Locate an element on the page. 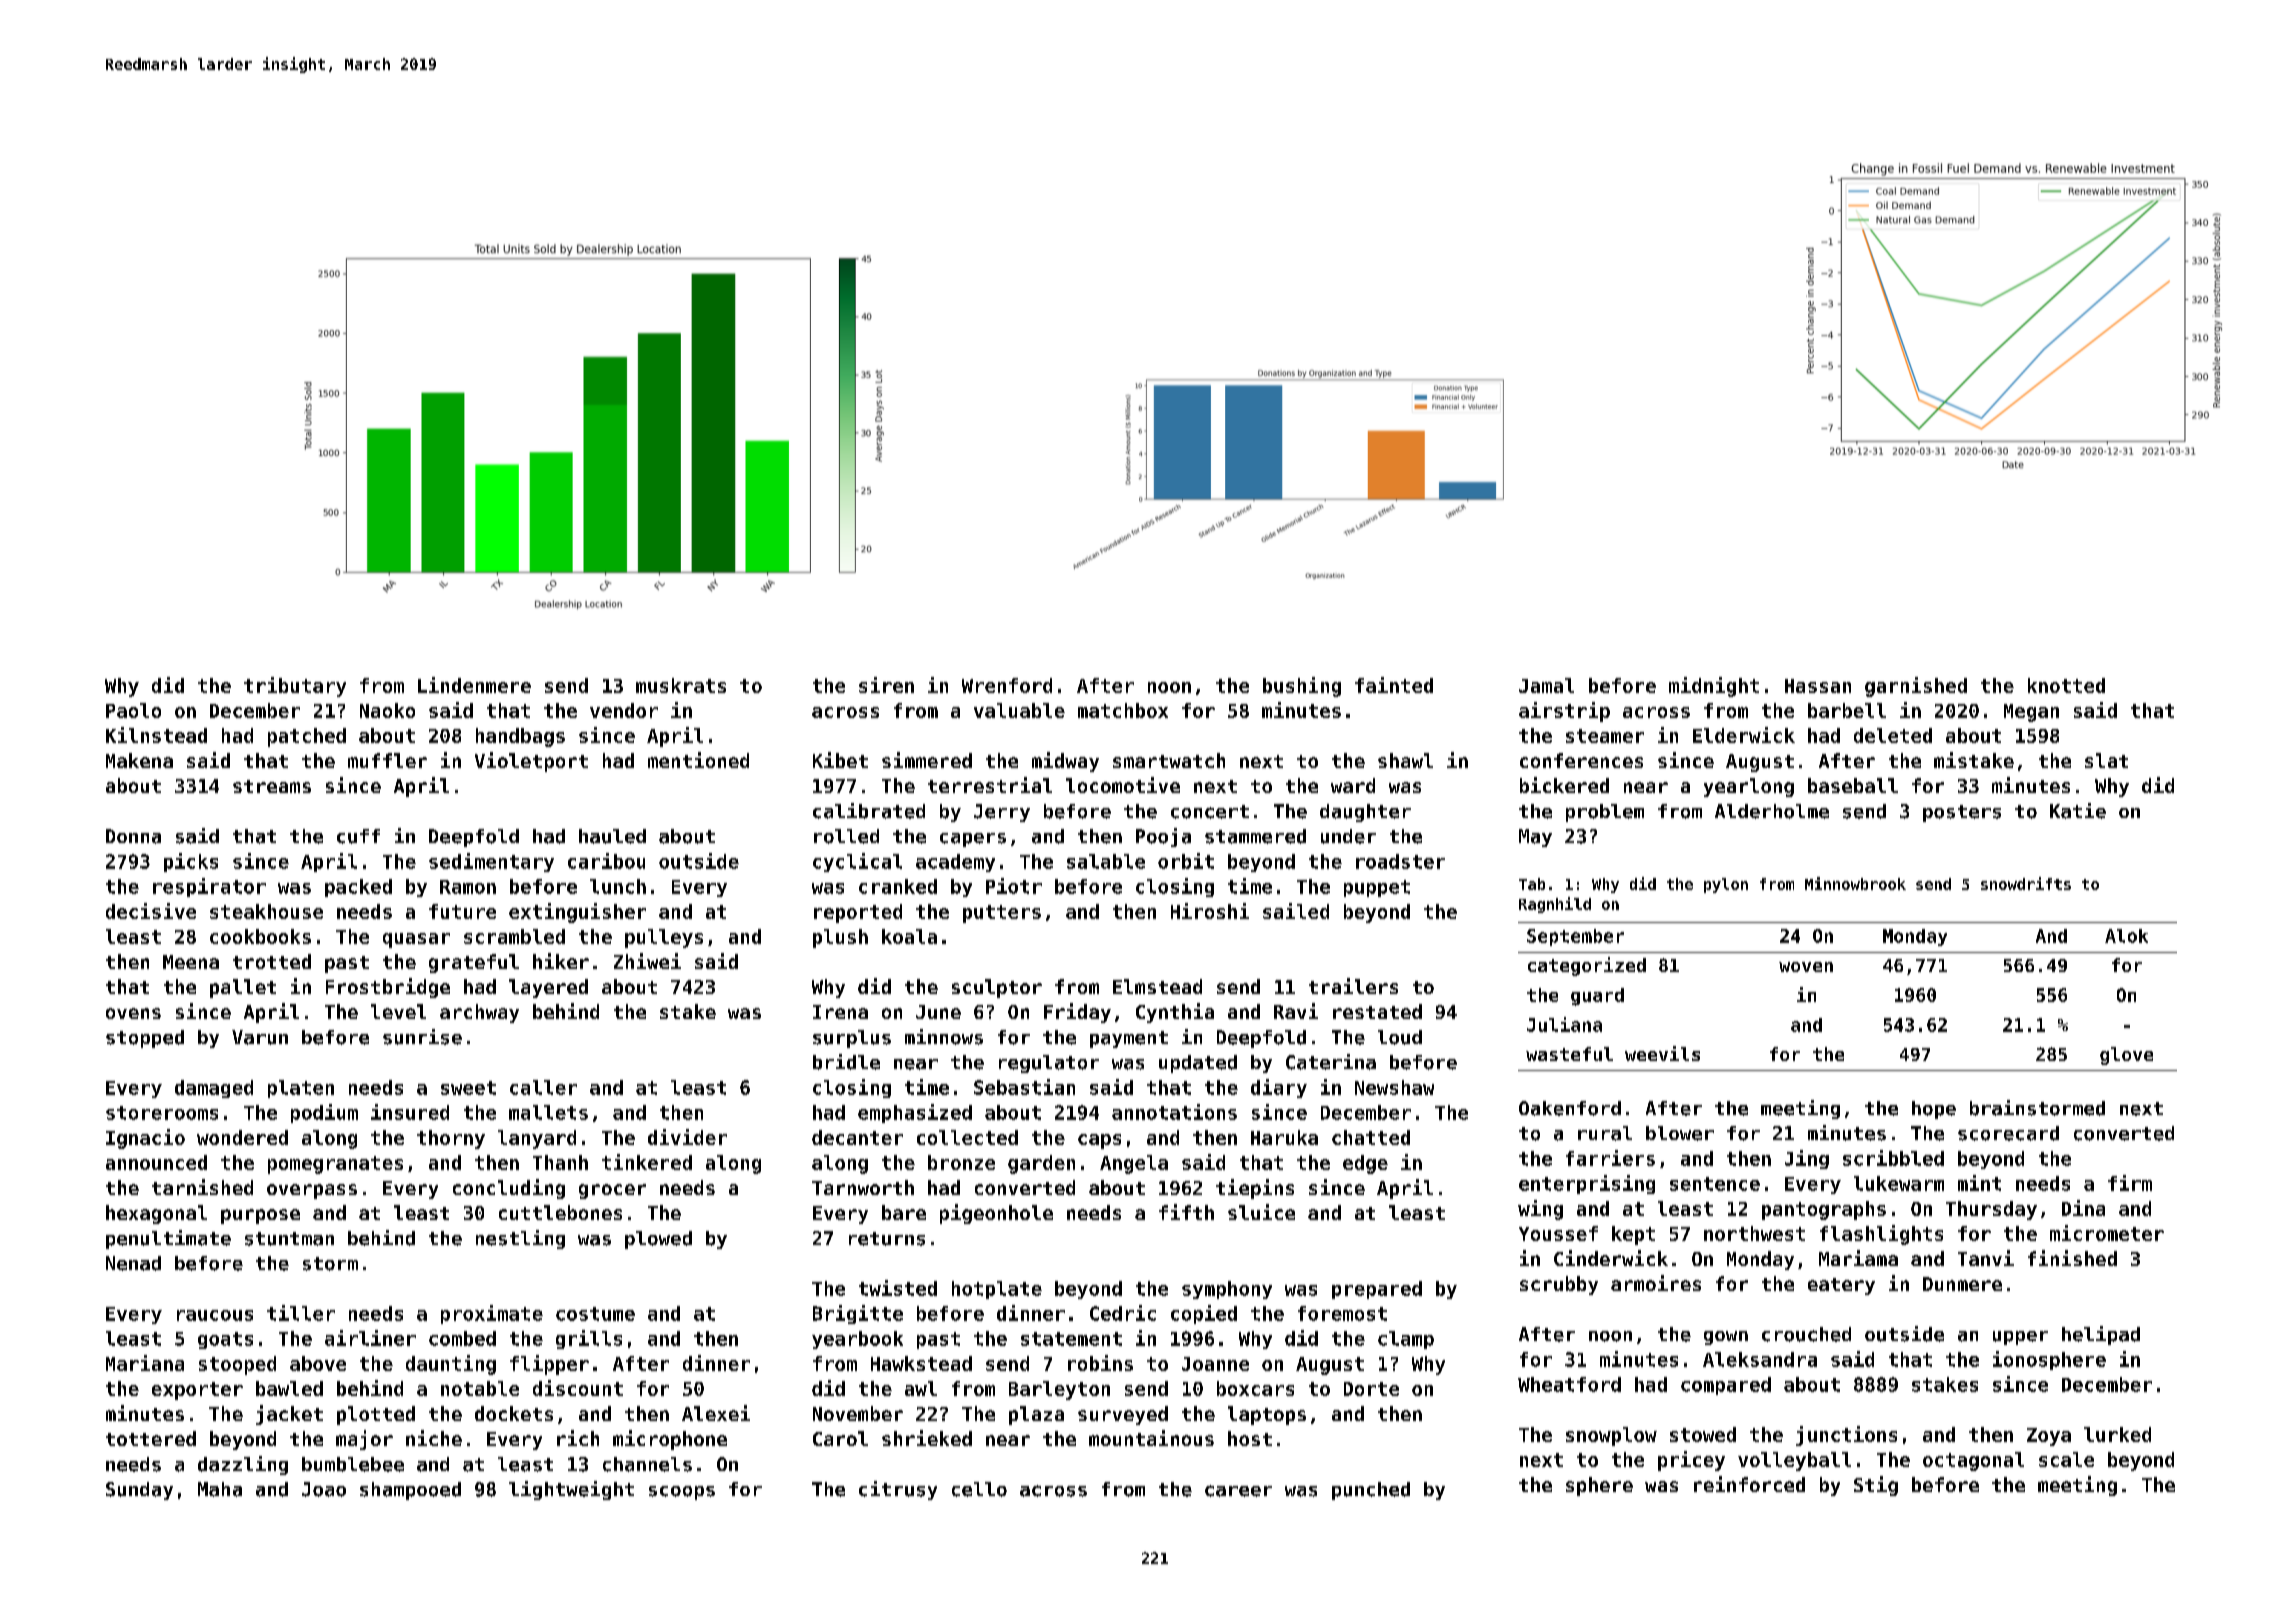 The width and height of the image is (2282, 1614). Juliana is located at coordinates (1564, 1024).
